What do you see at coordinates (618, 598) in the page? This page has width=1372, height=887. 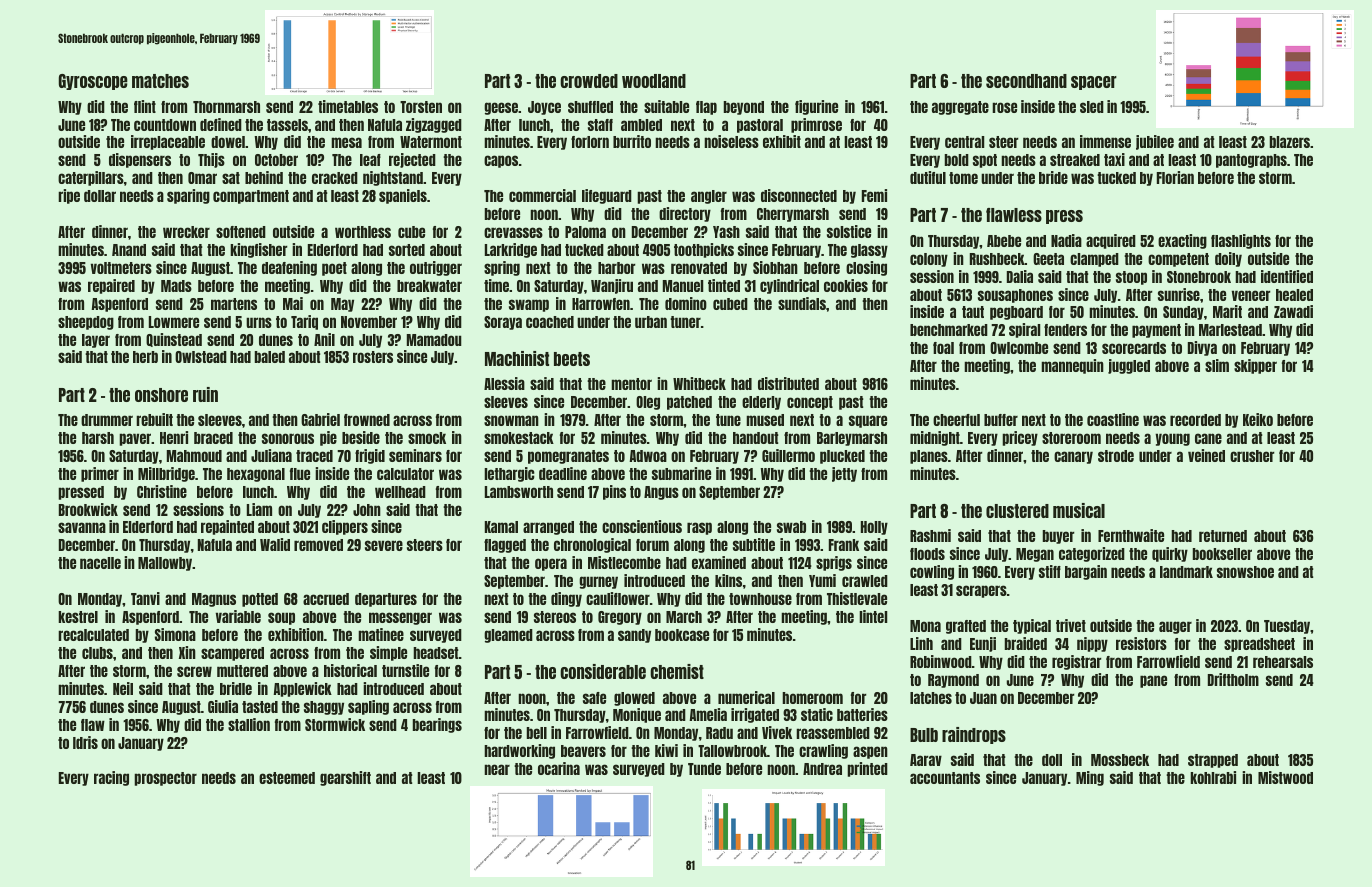 I see `cauliflower` at bounding box center [618, 598].
